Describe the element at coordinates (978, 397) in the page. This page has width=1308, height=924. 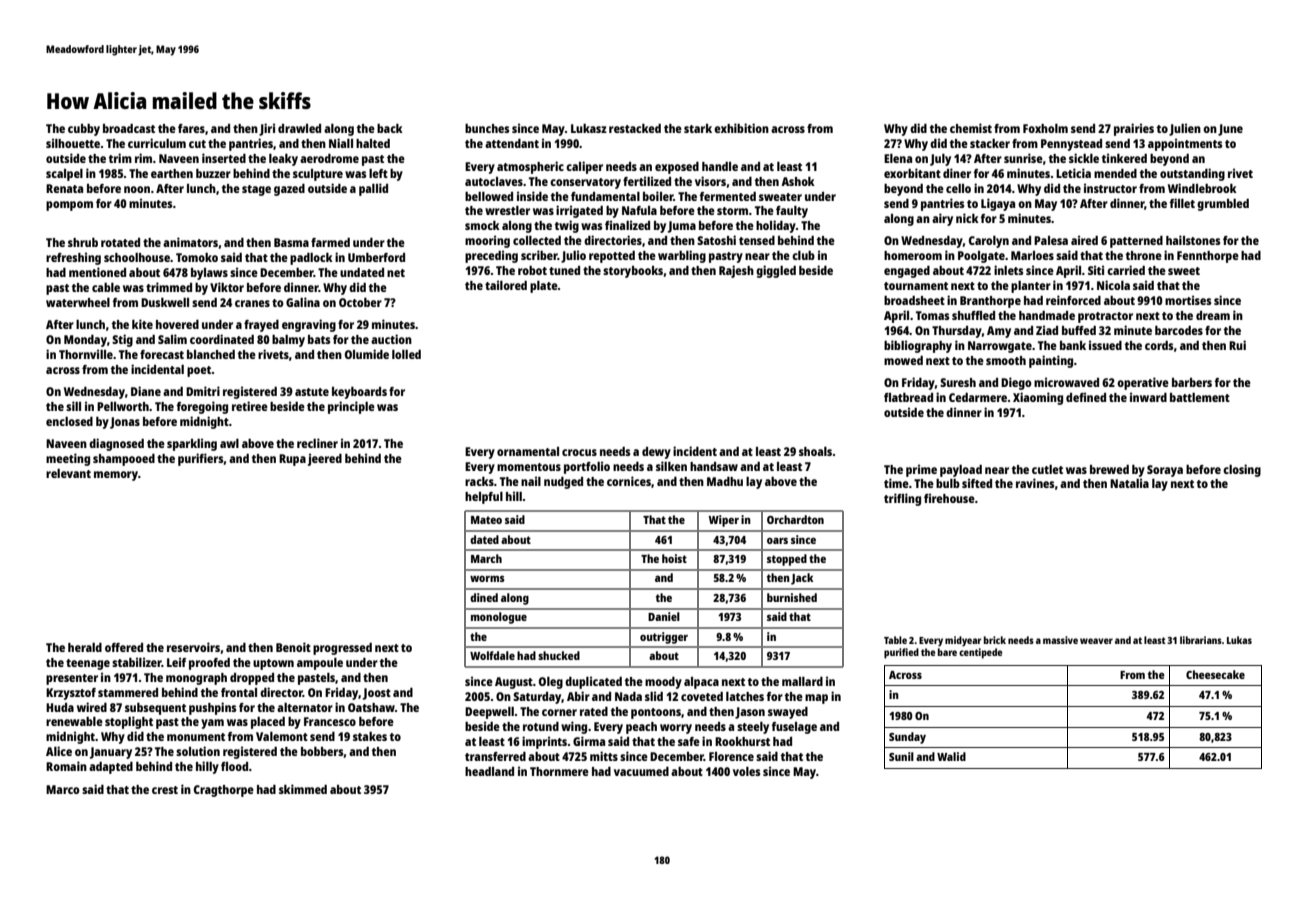
I see `Cedarmere` at that location.
